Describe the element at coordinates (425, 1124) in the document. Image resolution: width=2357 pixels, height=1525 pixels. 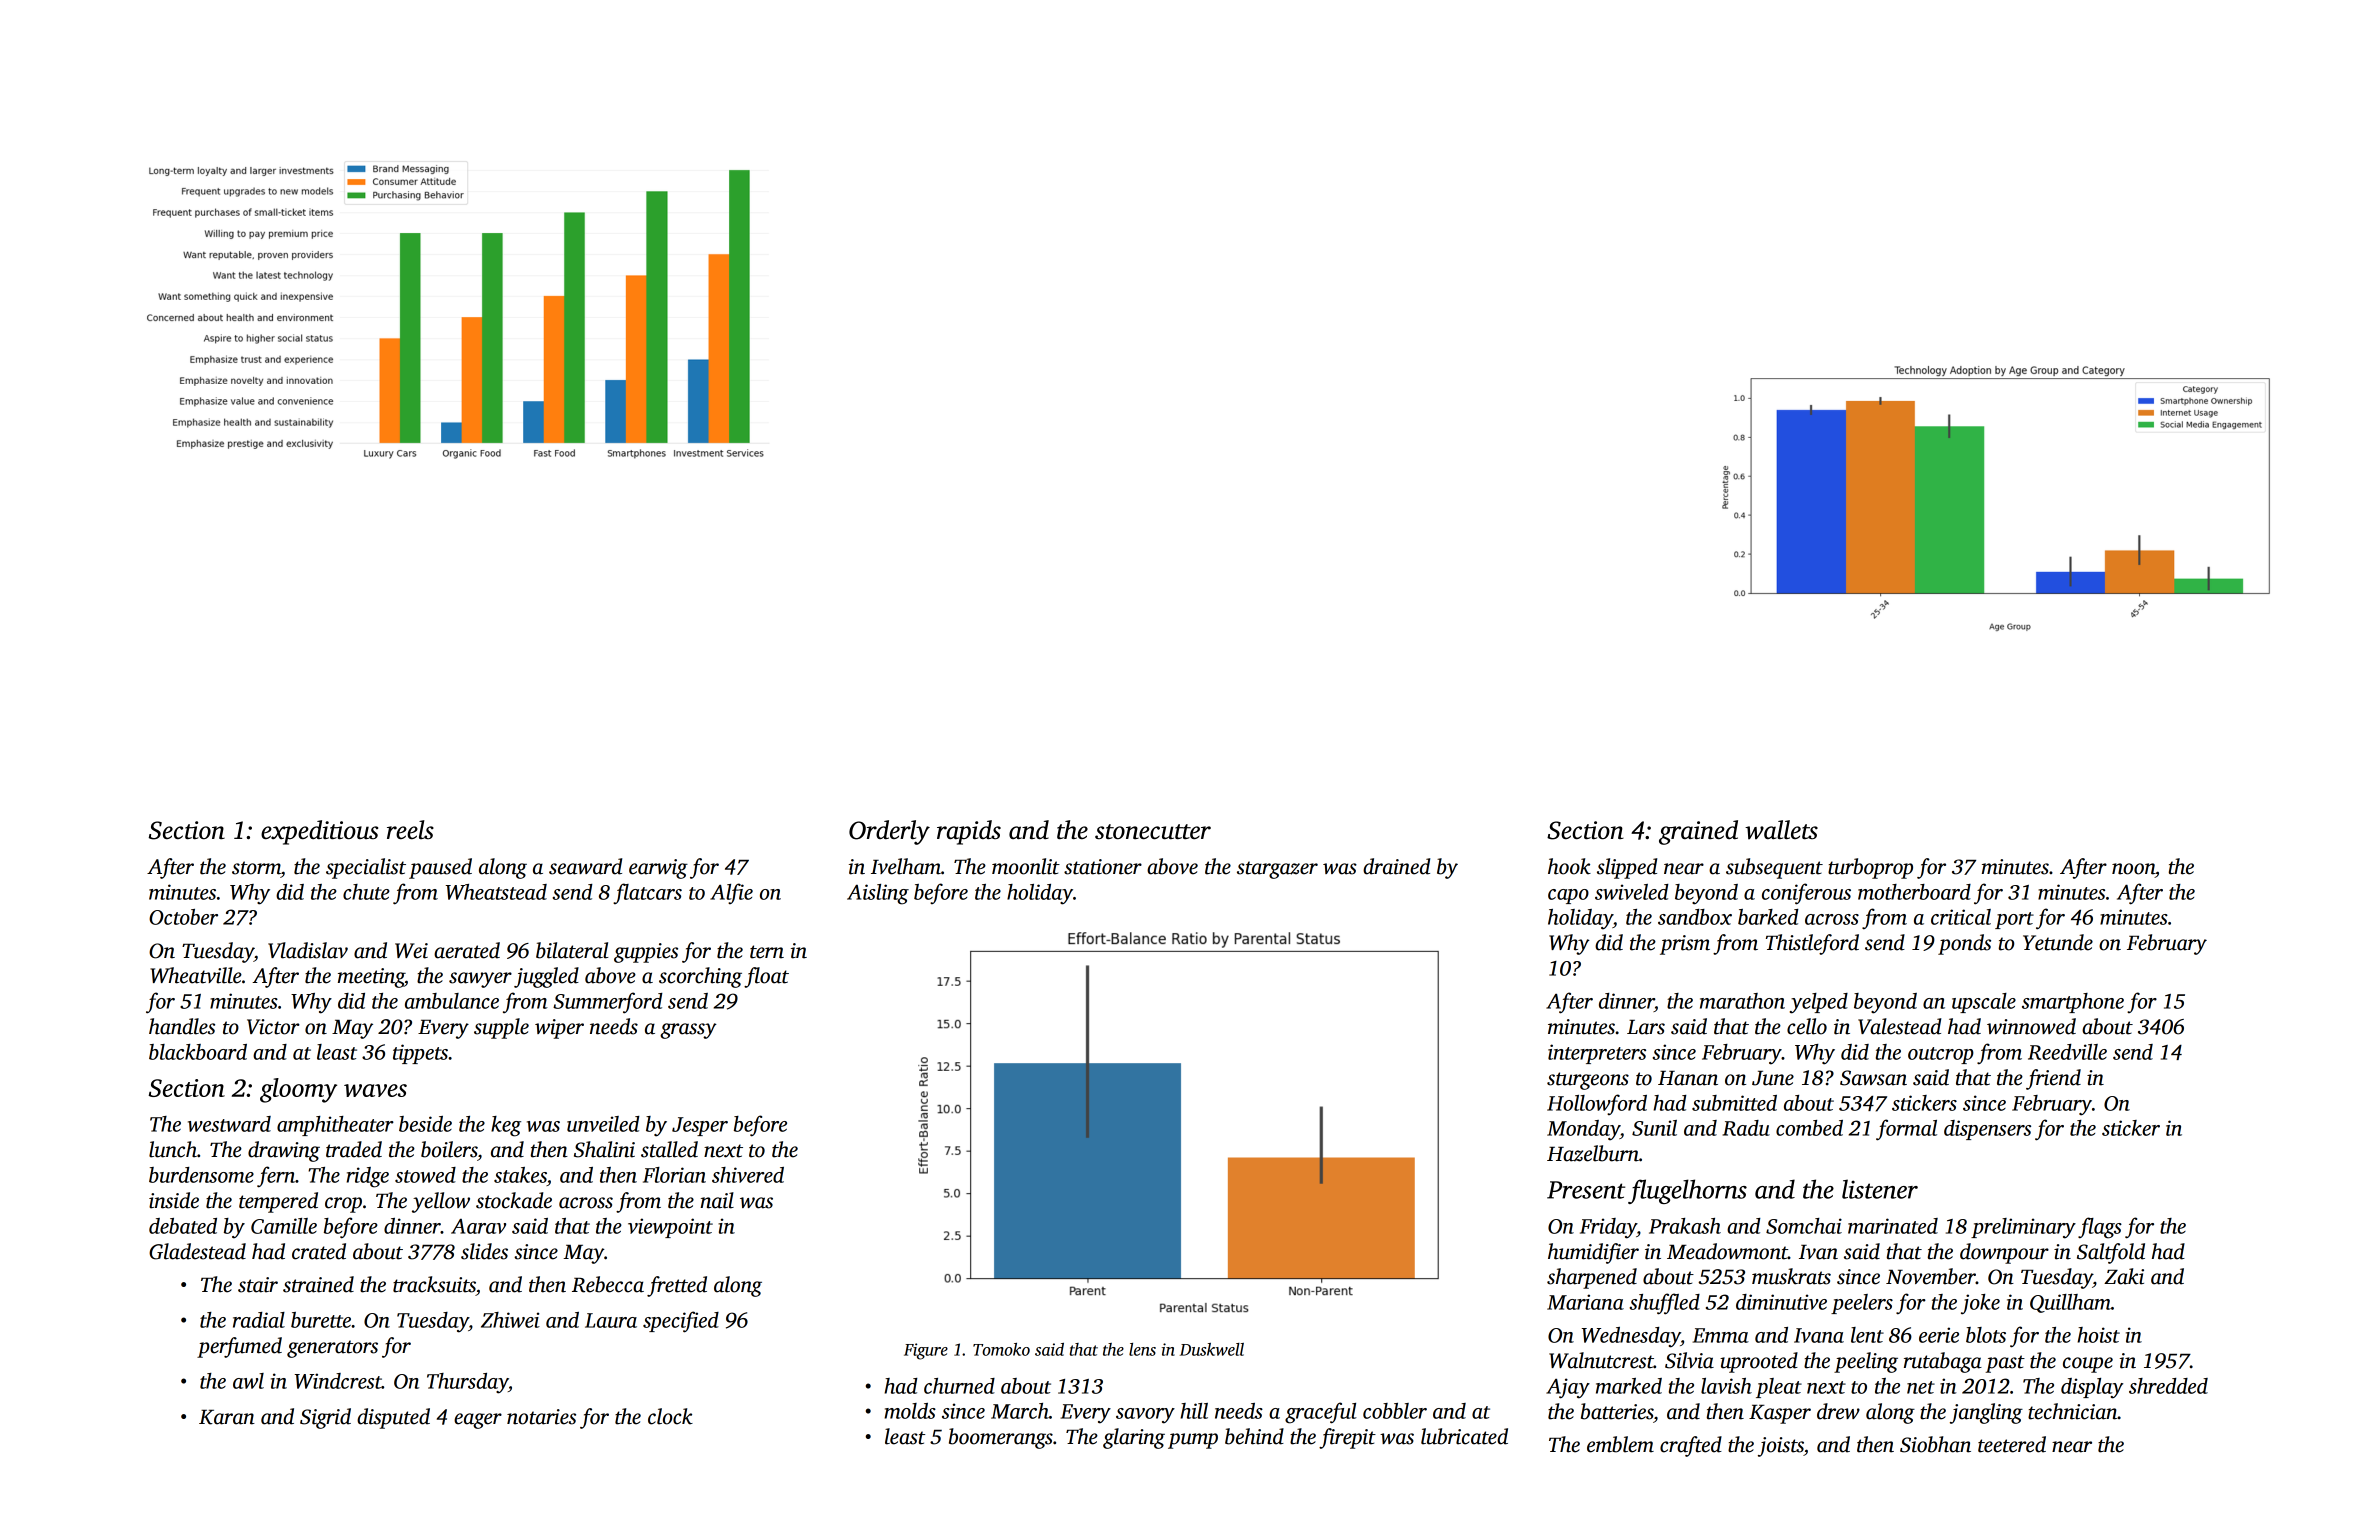
I see `beside` at that location.
